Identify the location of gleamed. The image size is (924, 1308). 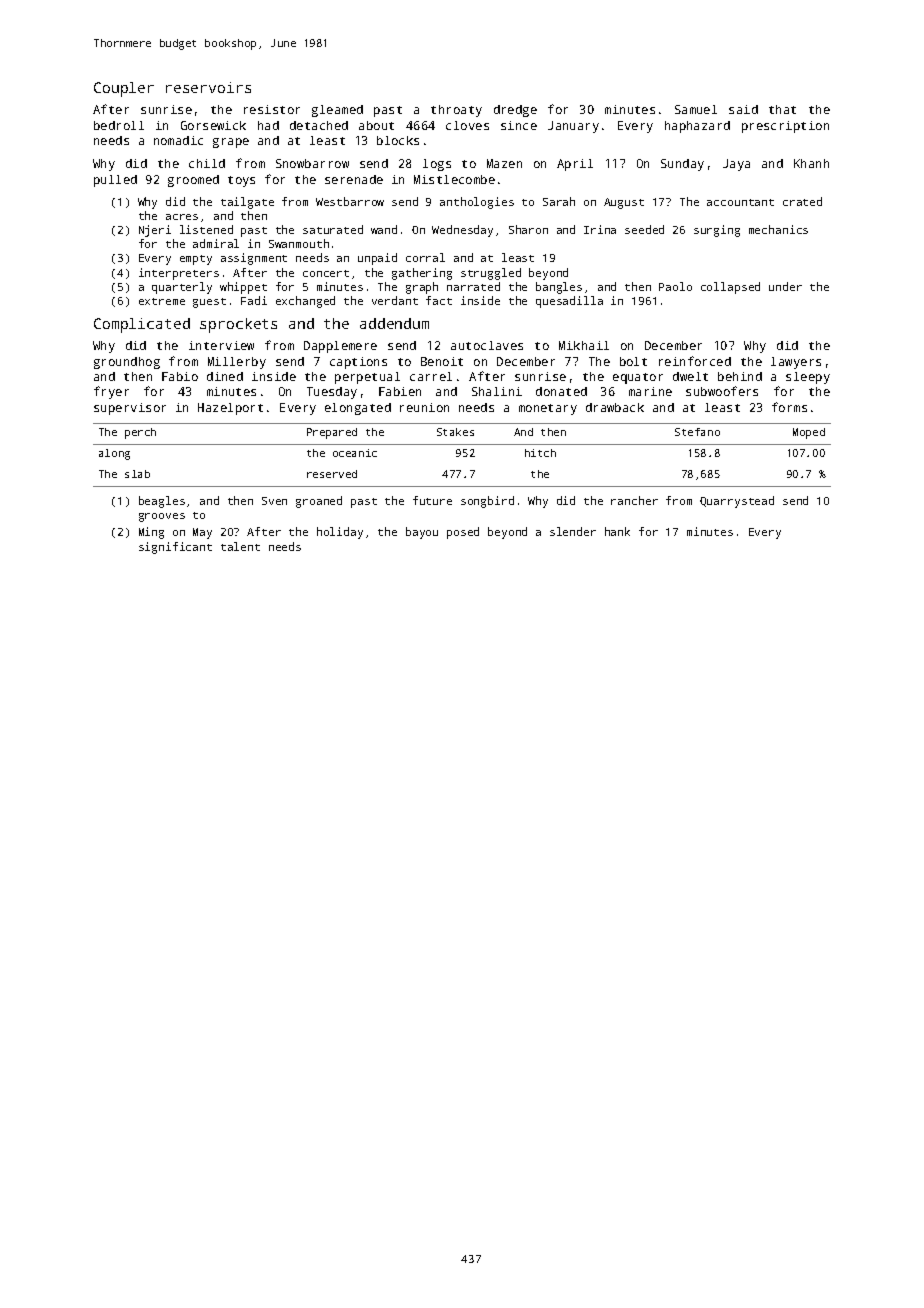
(337, 111).
